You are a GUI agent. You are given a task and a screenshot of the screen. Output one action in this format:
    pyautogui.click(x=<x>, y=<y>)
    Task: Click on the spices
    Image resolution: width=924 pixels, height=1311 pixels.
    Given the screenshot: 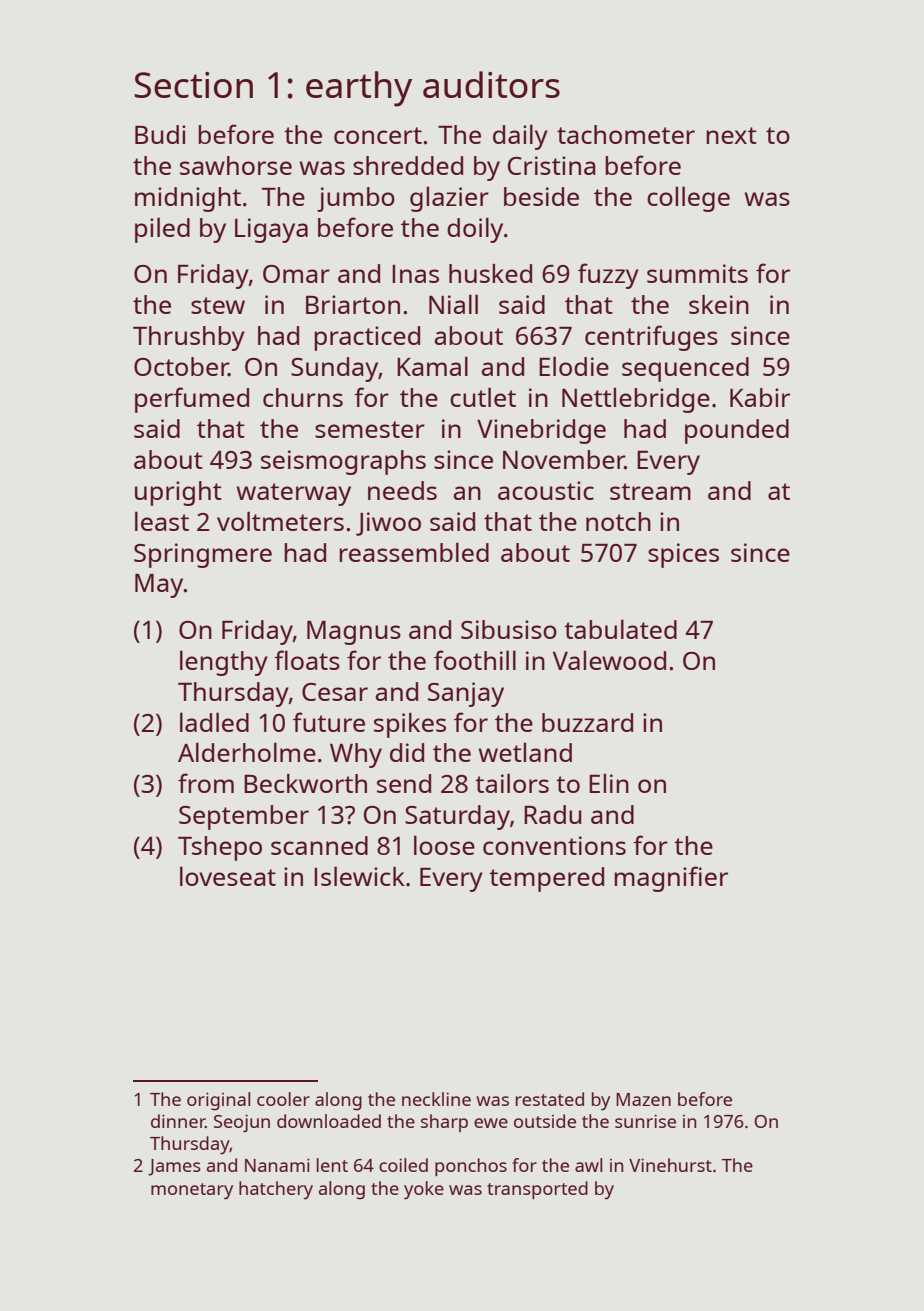 What is the action you would take?
    pyautogui.click(x=683, y=555)
